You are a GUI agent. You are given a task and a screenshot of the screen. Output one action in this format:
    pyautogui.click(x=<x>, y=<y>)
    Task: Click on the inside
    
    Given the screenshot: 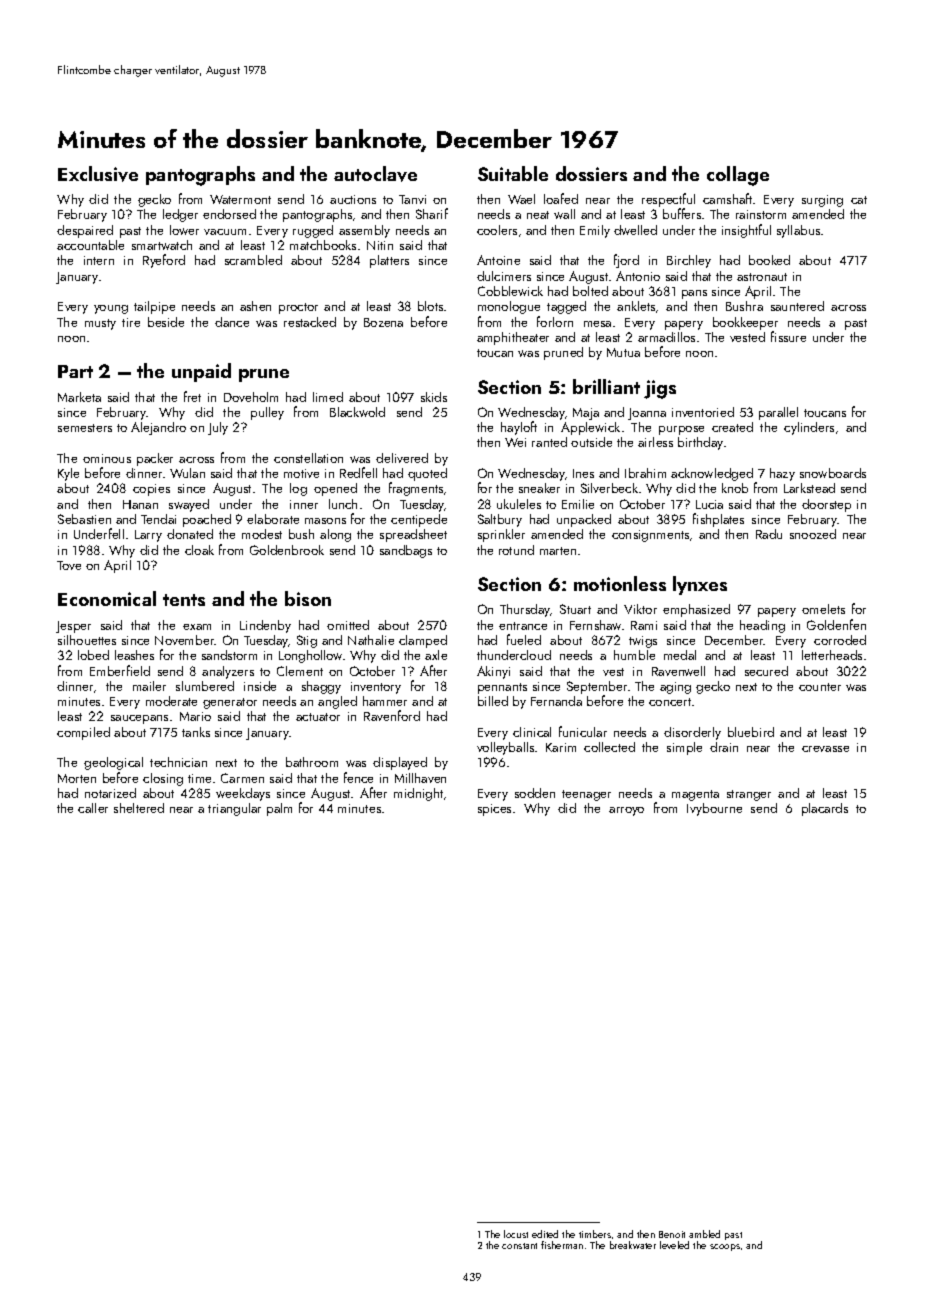 What is the action you would take?
    pyautogui.click(x=260, y=686)
